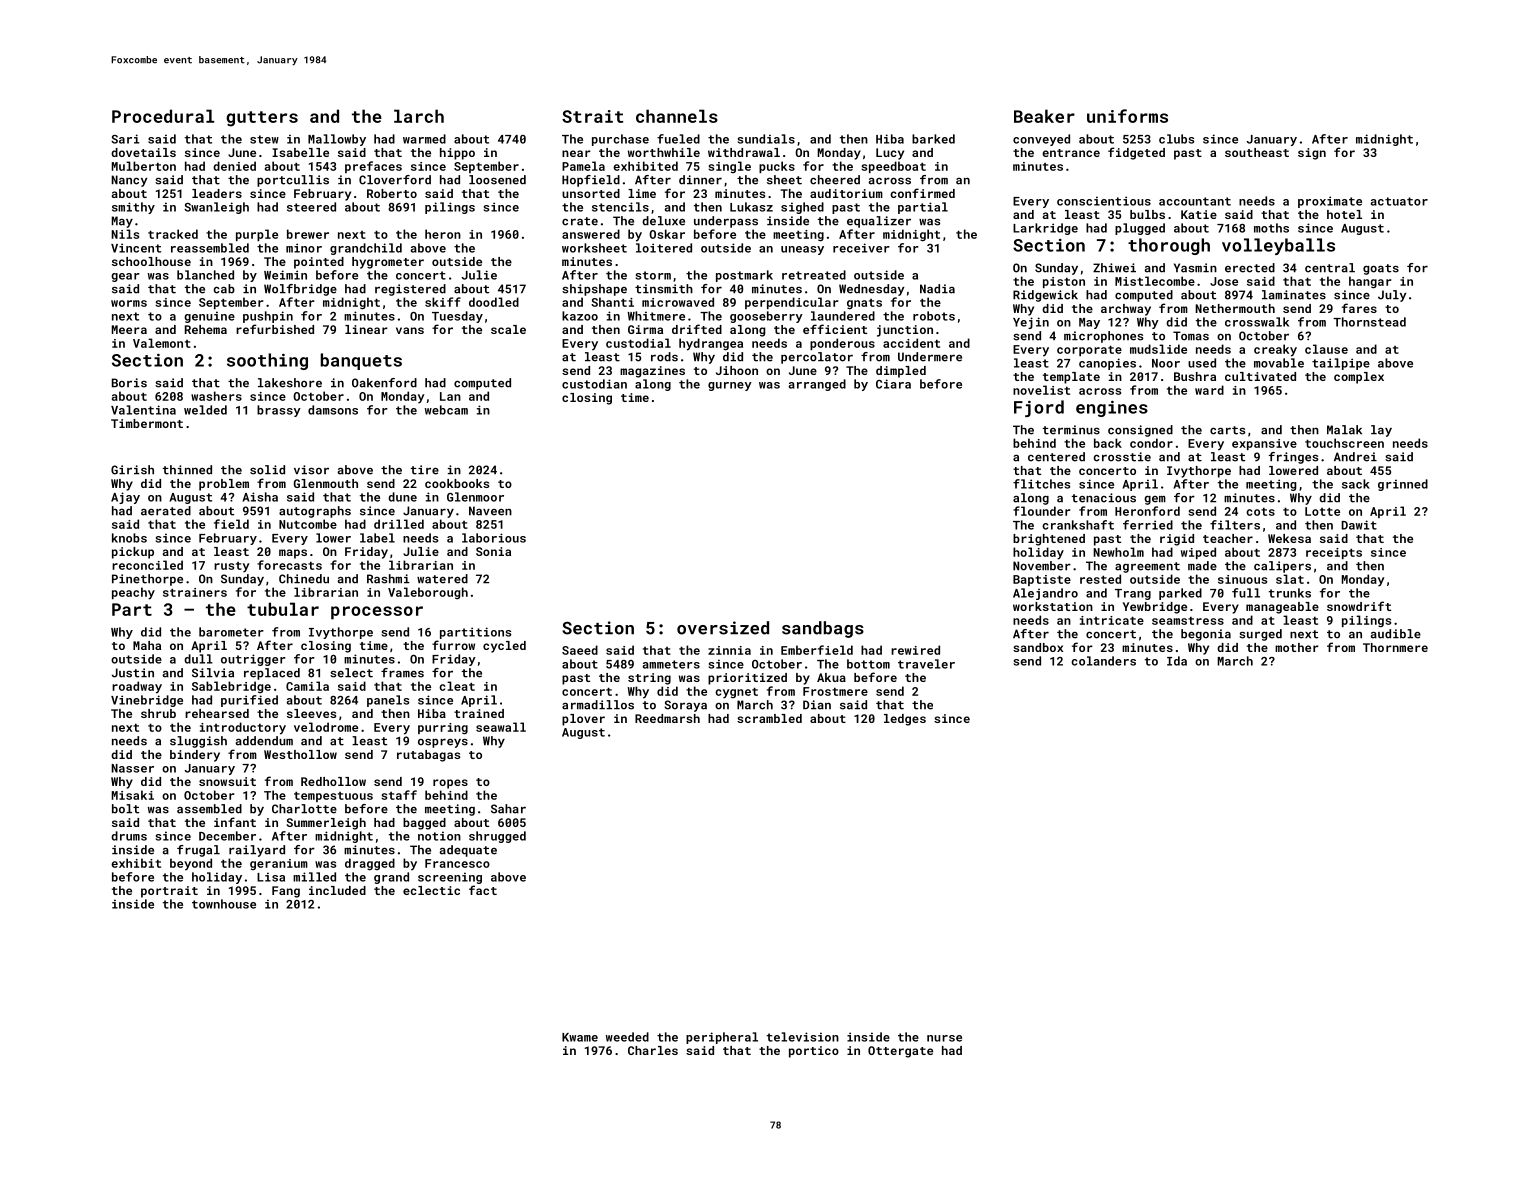 The width and height of the page is (1540, 1190). What do you see at coordinates (508, 809) in the page?
I see `Sahar` at bounding box center [508, 809].
